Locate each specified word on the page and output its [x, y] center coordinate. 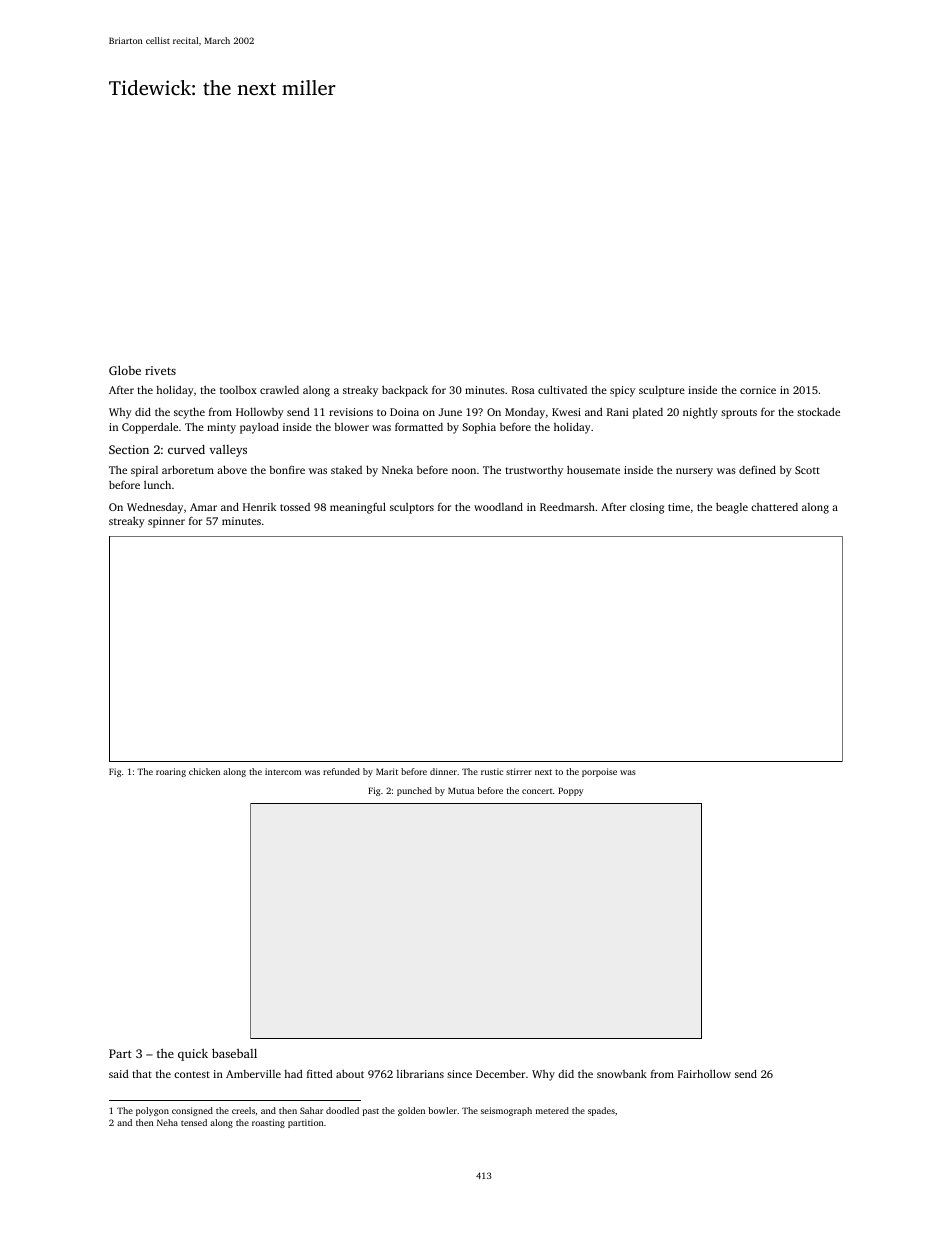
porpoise [599, 772]
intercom [283, 771]
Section [129, 449]
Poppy [571, 791]
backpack [405, 391]
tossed [295, 507]
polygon [152, 1111]
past [371, 1112]
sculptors [412, 508]
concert [537, 791]
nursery [694, 472]
